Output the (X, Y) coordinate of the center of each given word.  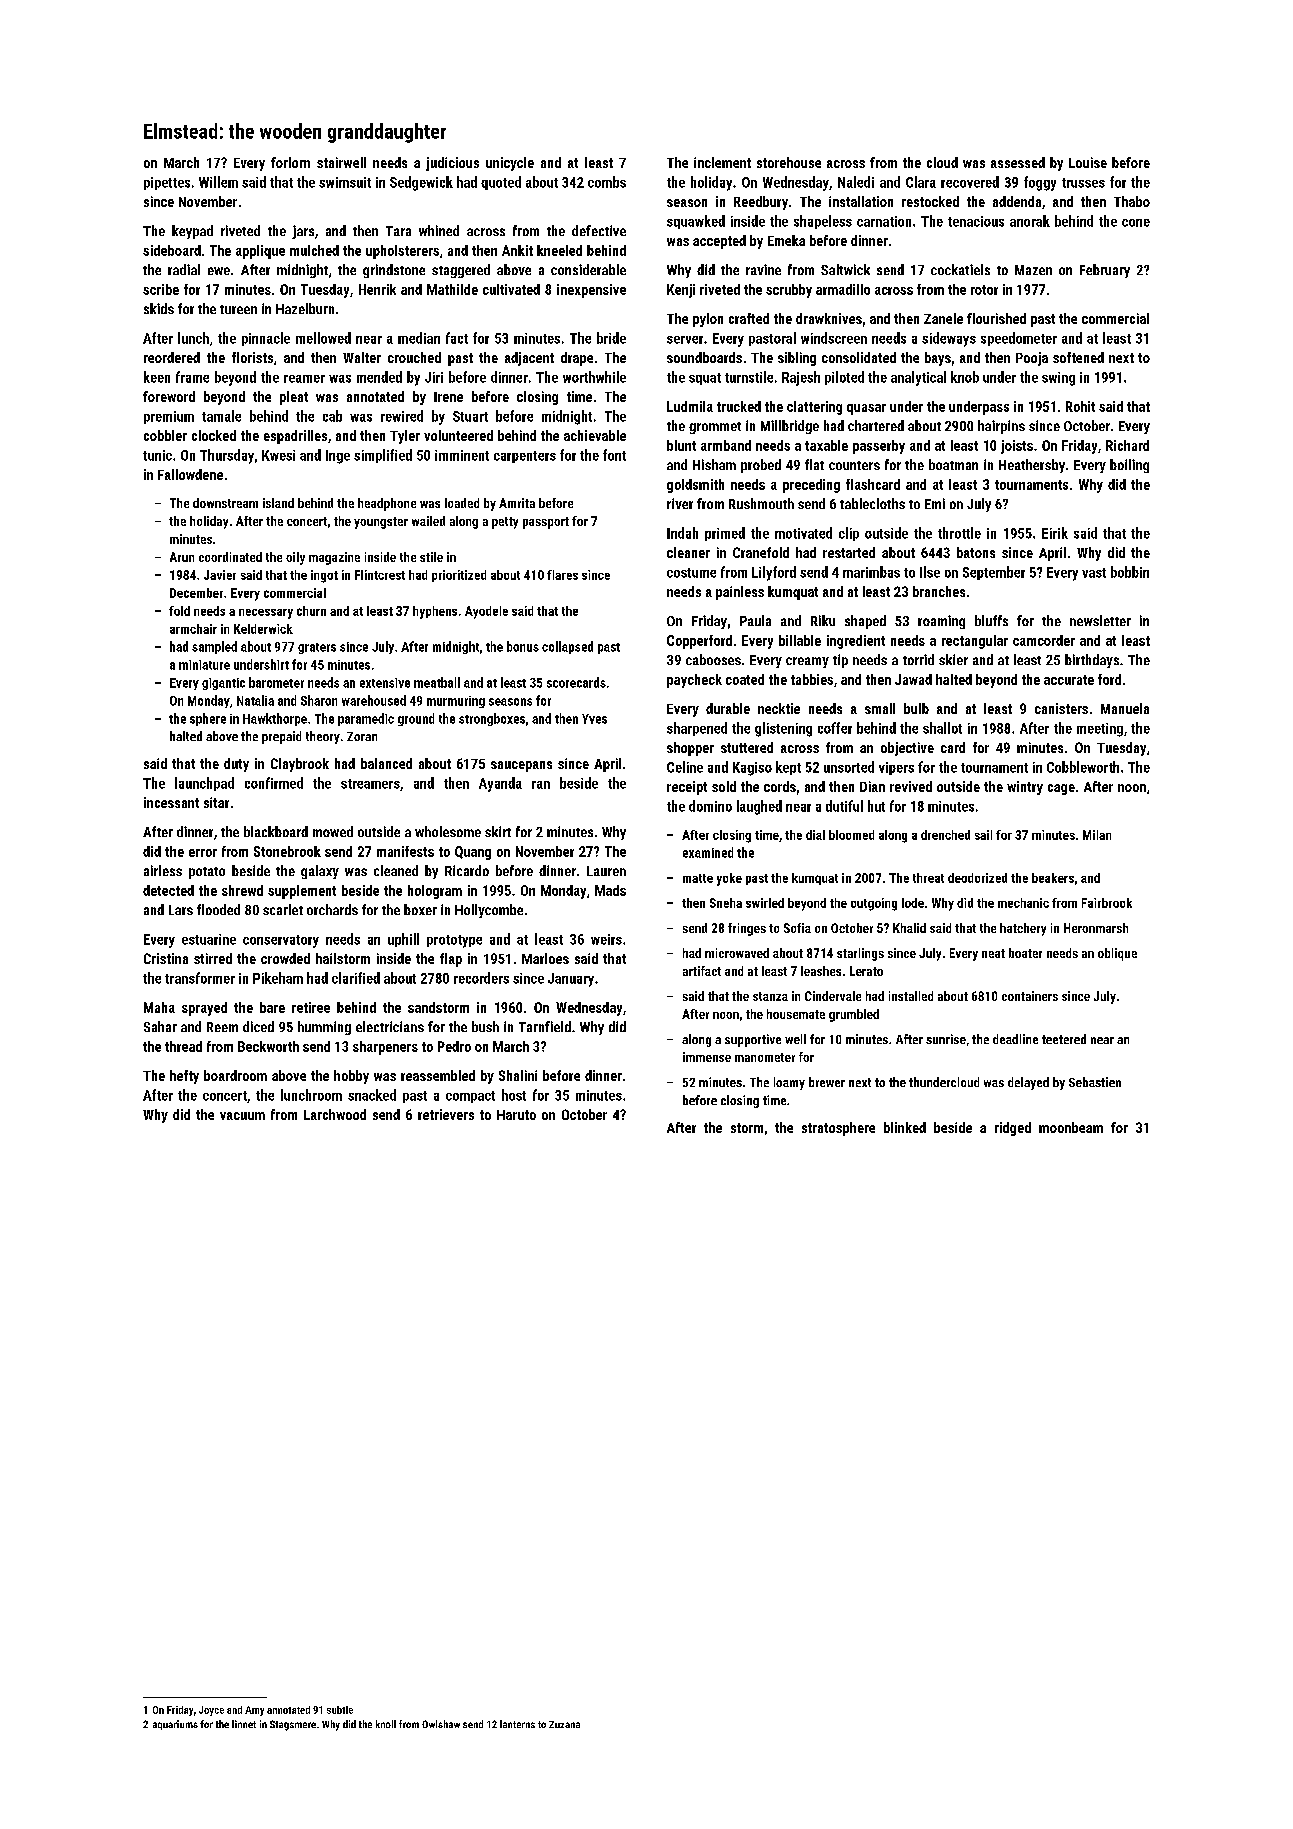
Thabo (1132, 201)
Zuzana (564, 1724)
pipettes (167, 183)
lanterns (517, 1724)
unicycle (510, 164)
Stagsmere (293, 1725)
